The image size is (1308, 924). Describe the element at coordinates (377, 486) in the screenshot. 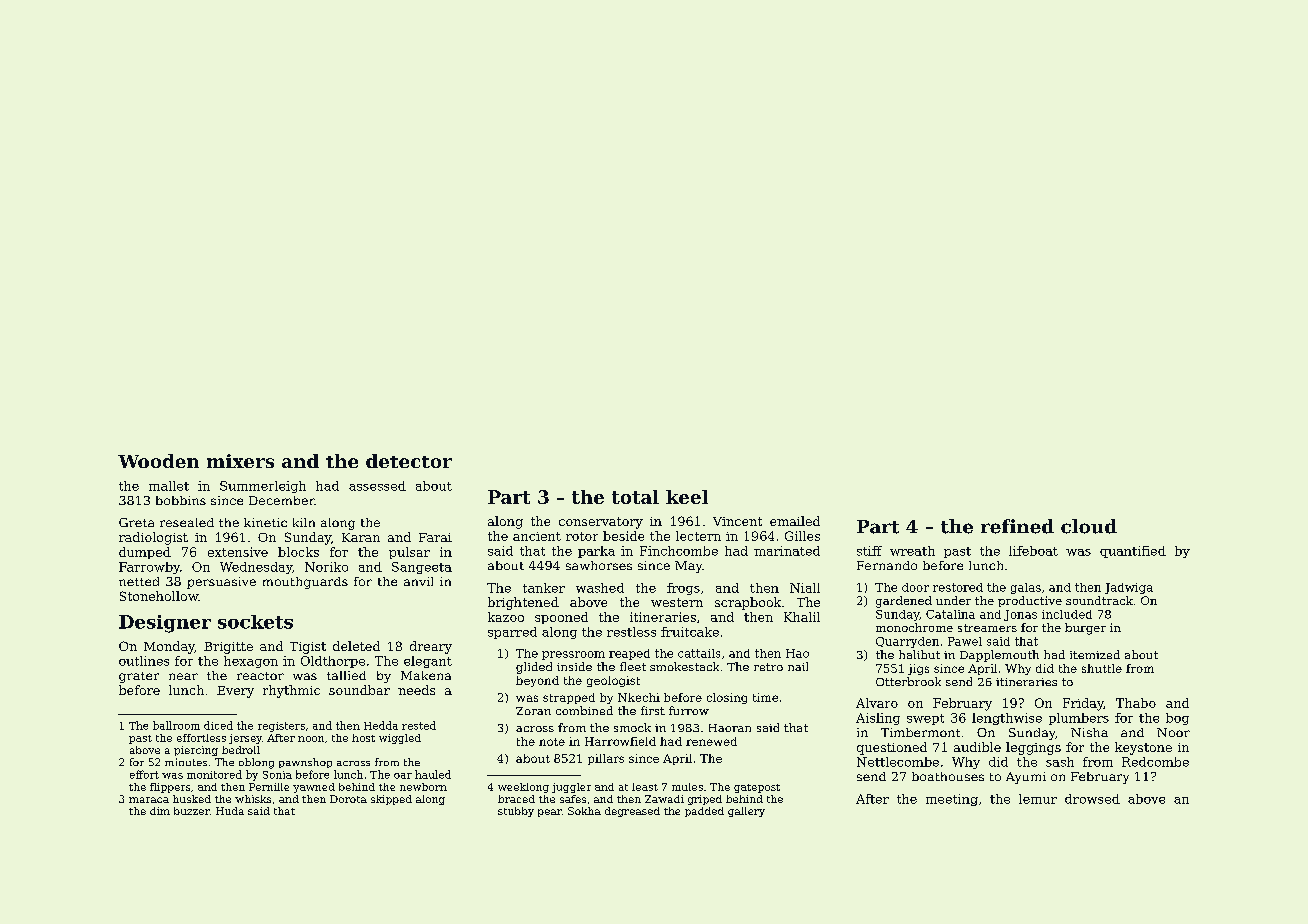

I see `assessed` at that location.
